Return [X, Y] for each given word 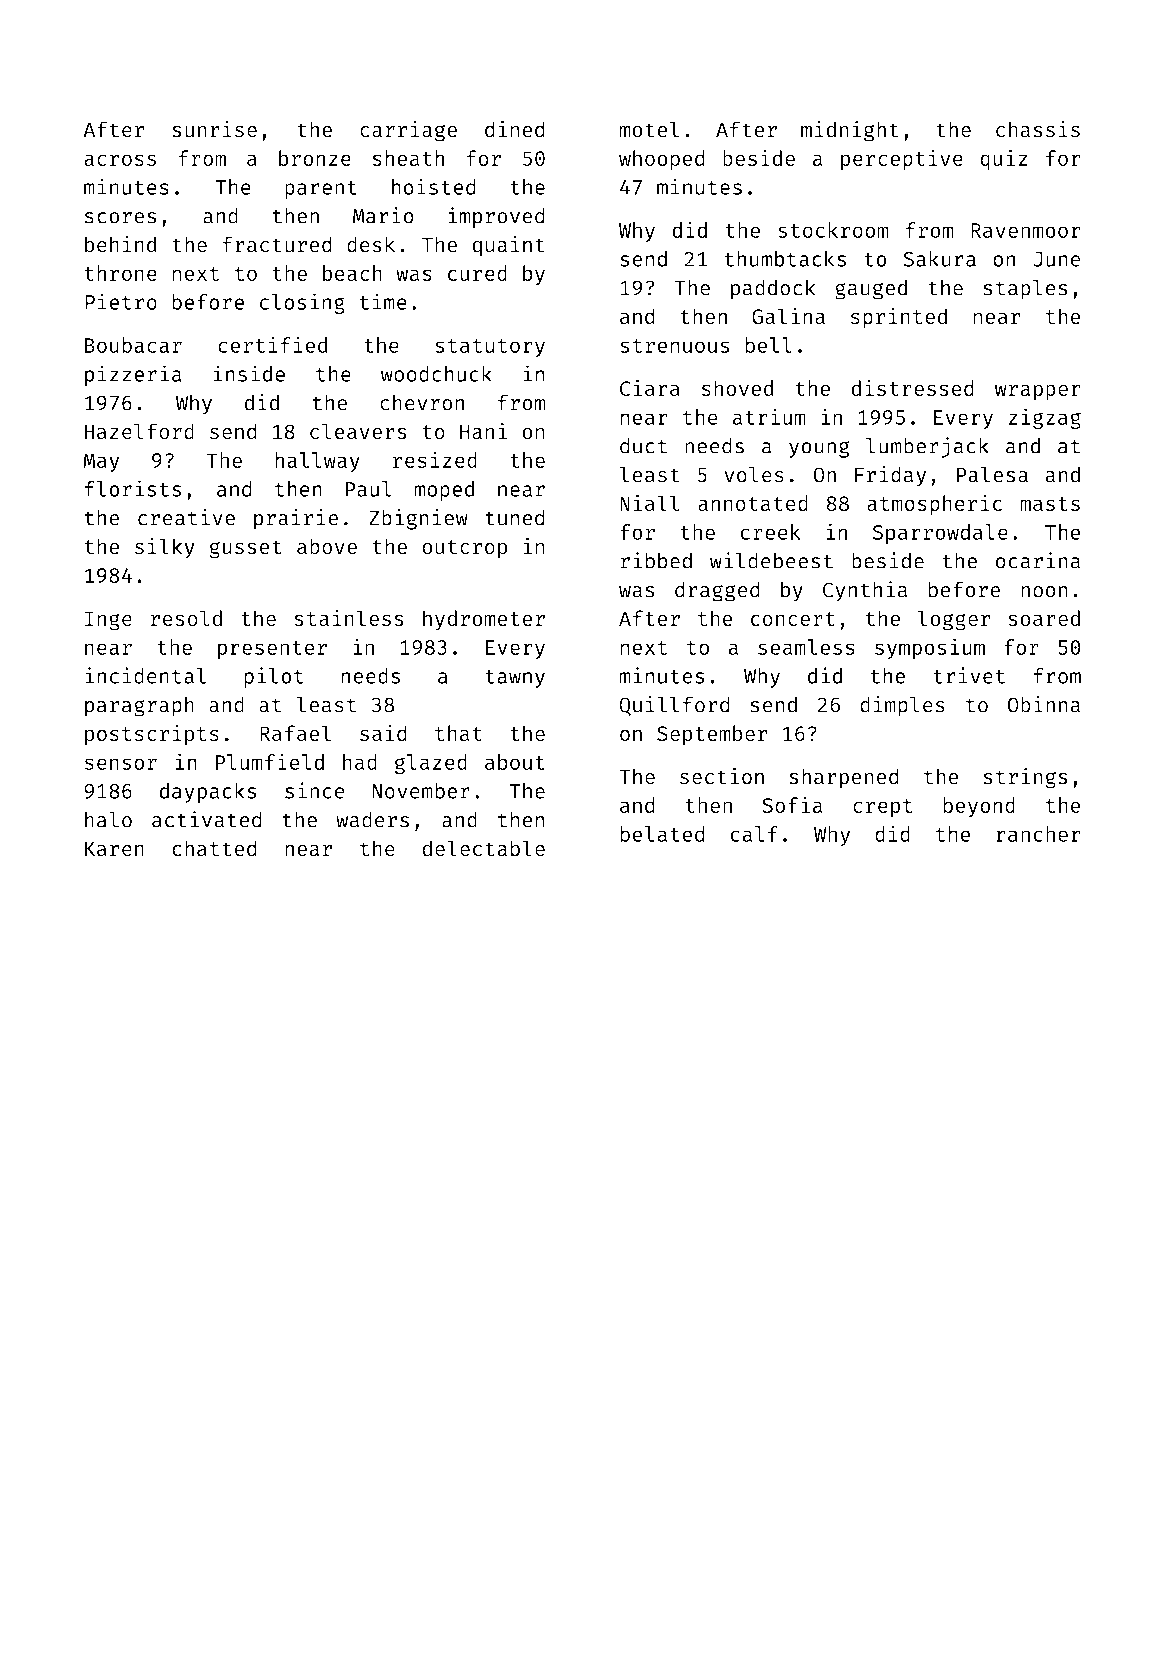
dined [515, 129]
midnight [850, 131]
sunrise [214, 129]
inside [249, 373]
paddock [773, 289]
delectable [483, 848]
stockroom [833, 230]
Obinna [1043, 704]
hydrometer [484, 620]
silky [165, 548]
